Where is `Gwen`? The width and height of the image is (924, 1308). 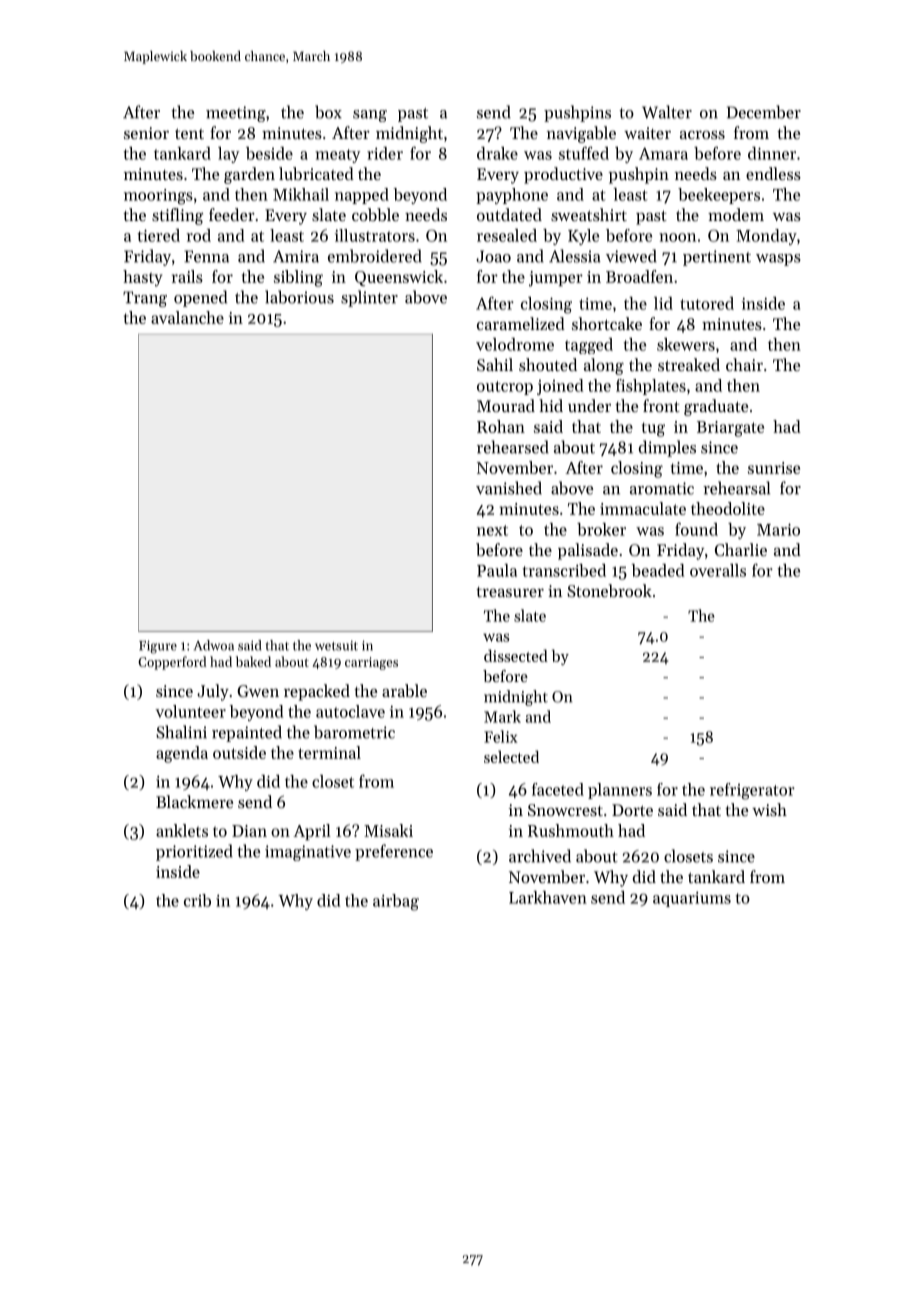 Gwen is located at coordinates (258, 691).
